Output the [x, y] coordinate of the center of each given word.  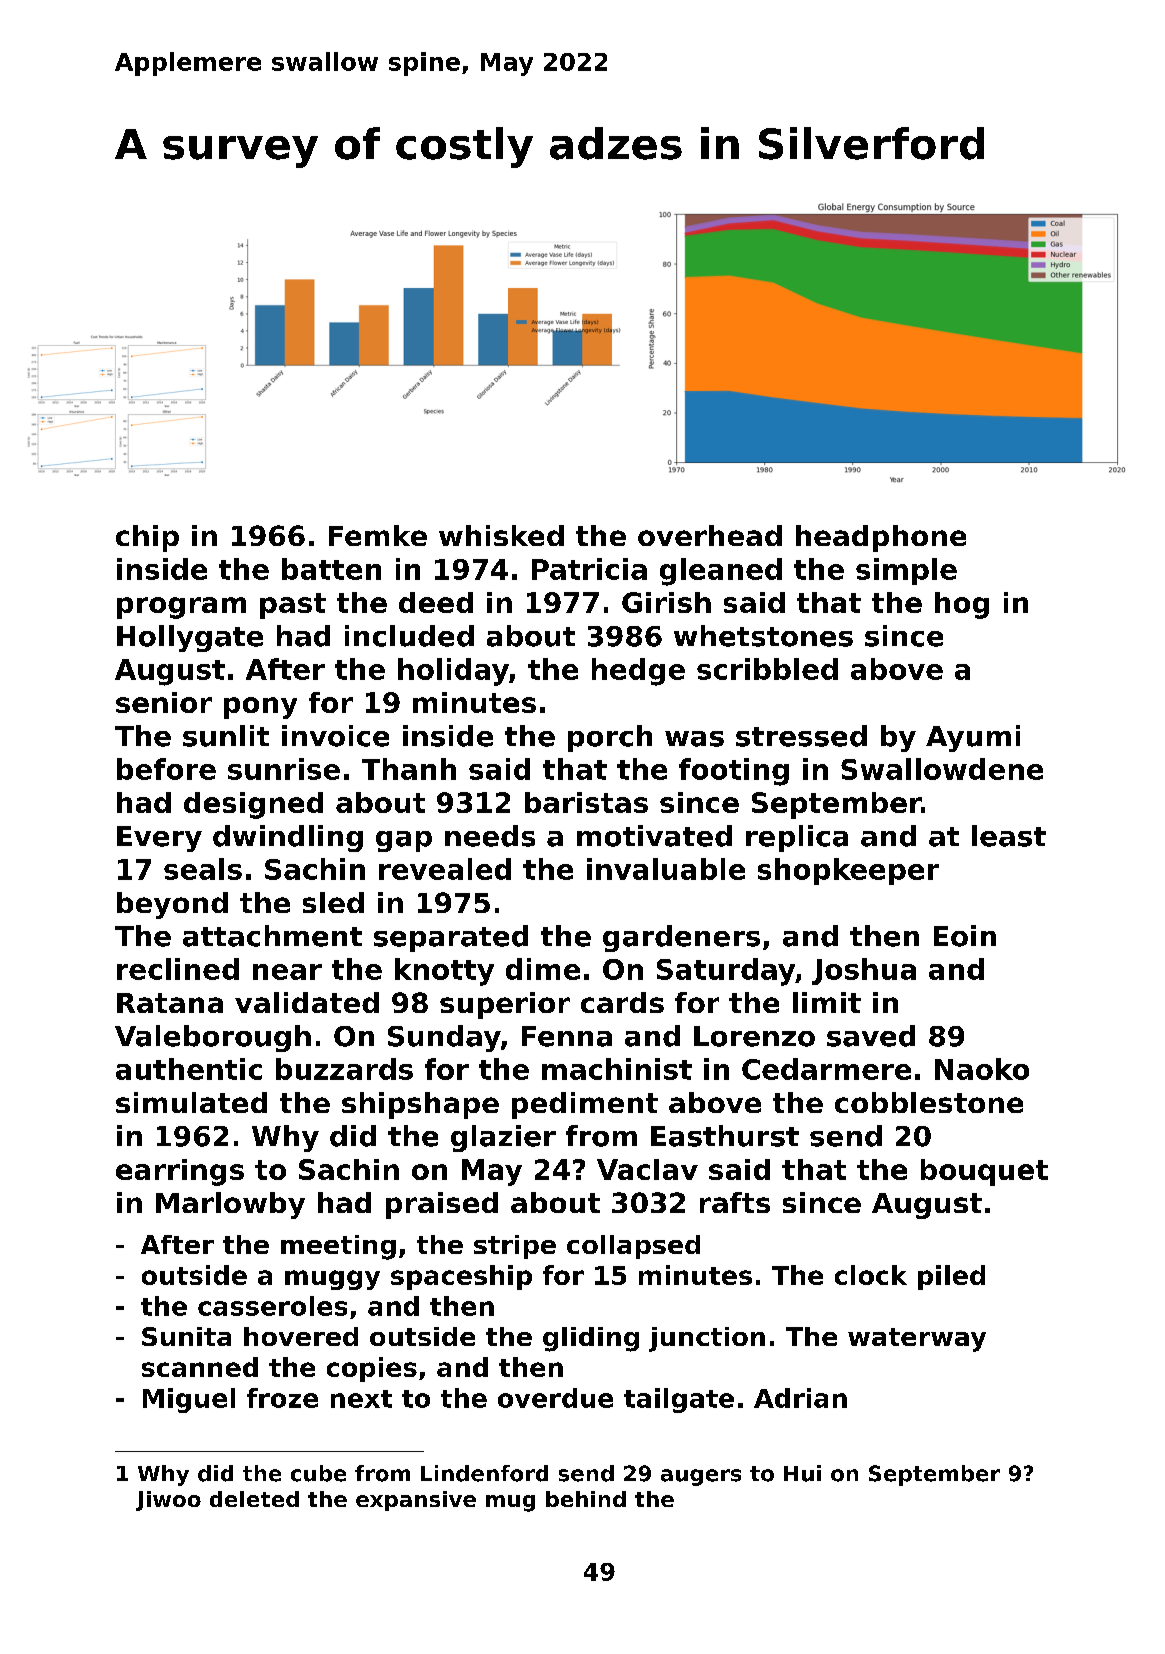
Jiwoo [168, 1501]
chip [147, 538]
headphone [881, 538]
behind [586, 1499]
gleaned [721, 572]
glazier [503, 1138]
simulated [191, 1102]
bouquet [984, 1172]
